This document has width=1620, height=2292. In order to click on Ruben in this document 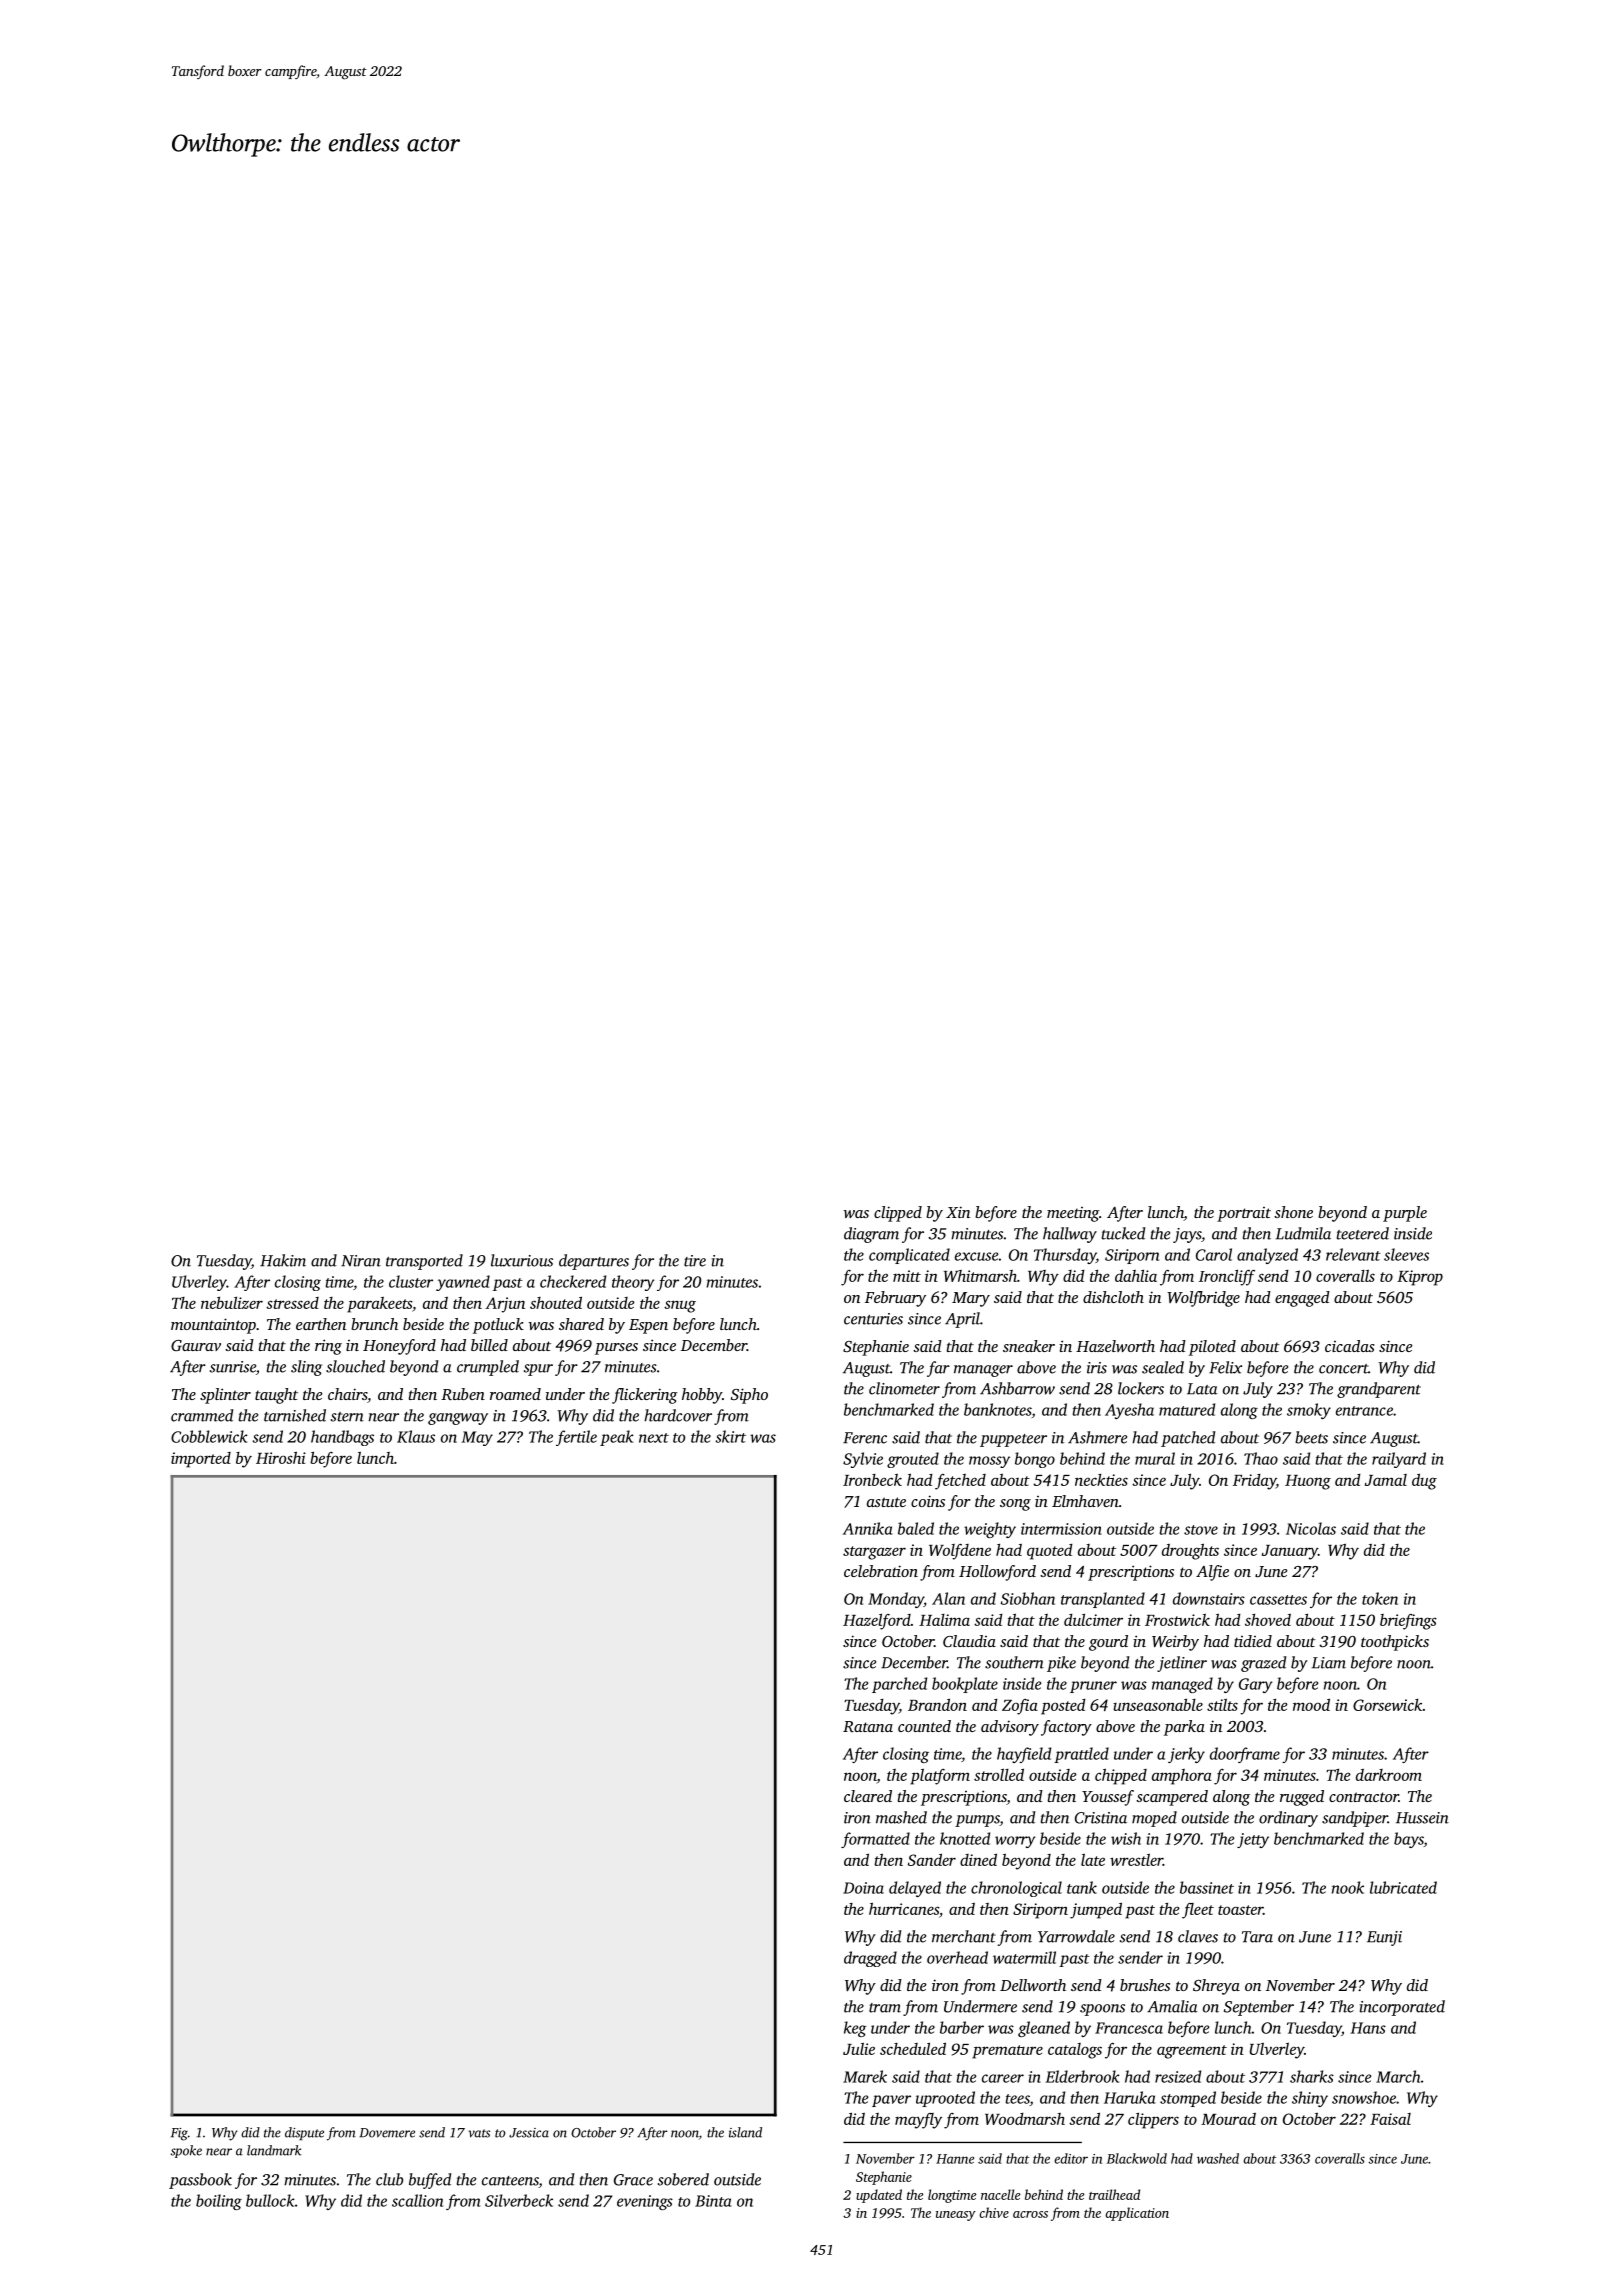, I will do `click(463, 1394)`.
